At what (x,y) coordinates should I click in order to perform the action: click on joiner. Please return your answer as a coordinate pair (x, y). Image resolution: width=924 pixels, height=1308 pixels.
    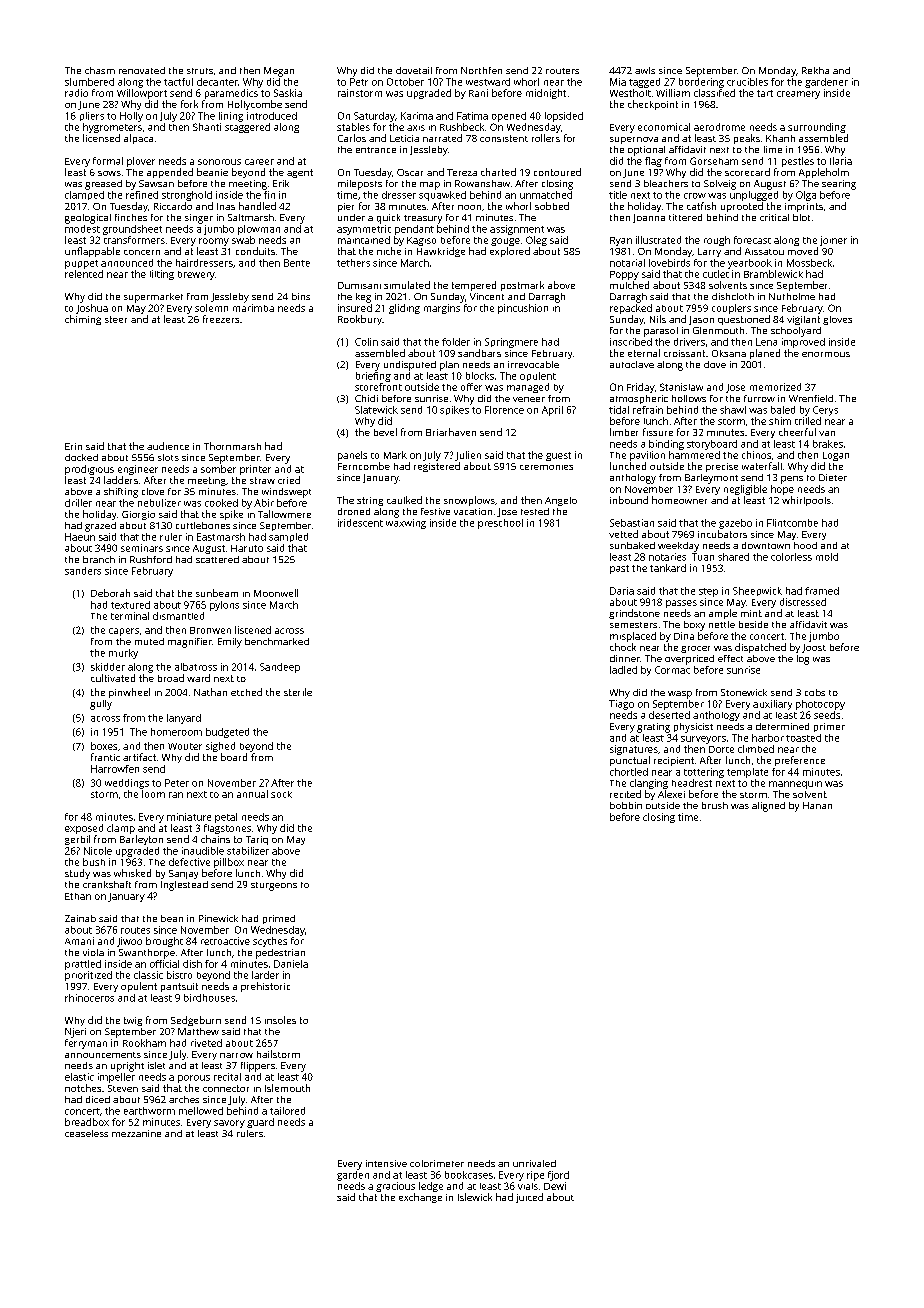
    Looking at the image, I should click on (833, 241).
